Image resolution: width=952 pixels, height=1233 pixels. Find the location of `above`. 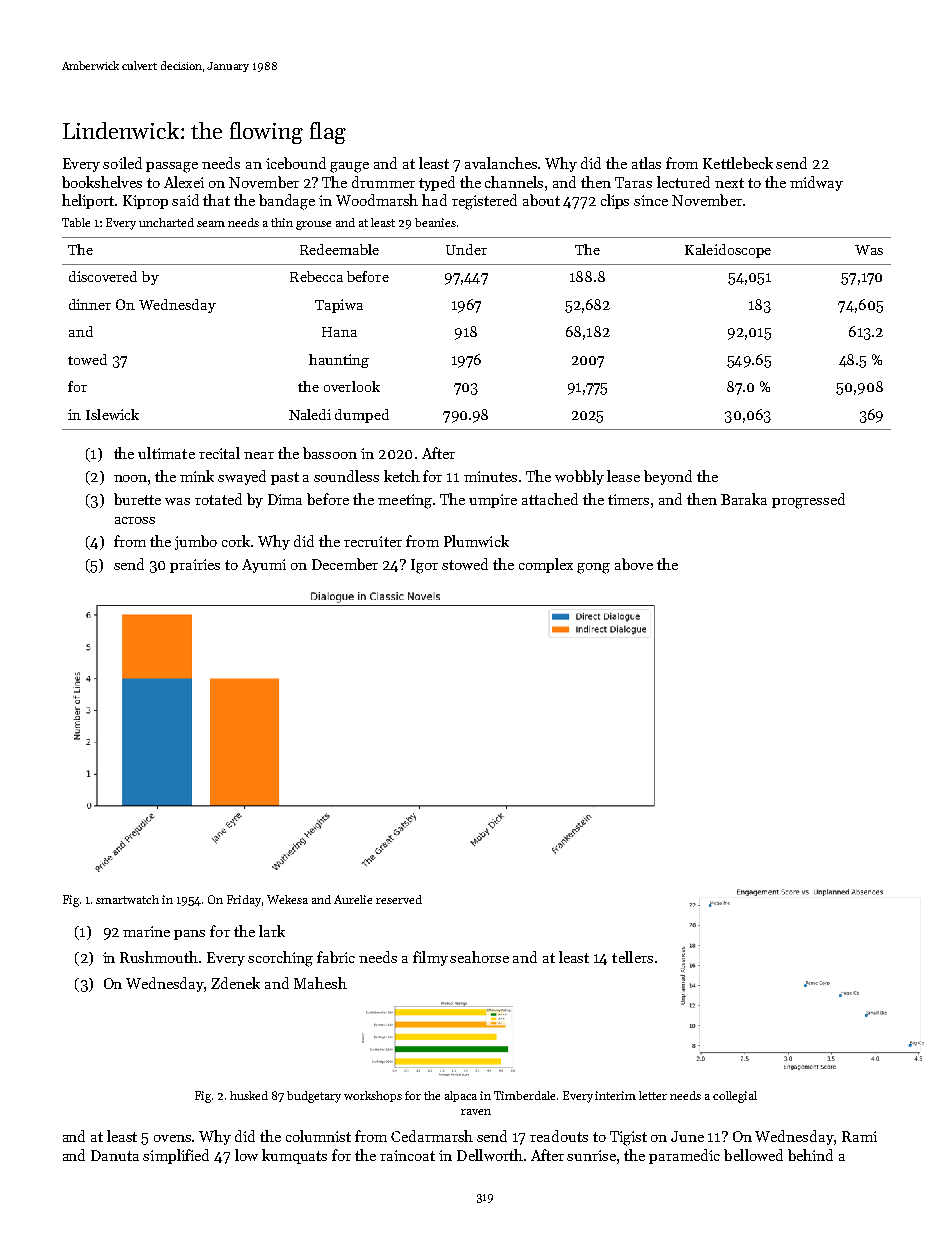

above is located at coordinates (634, 564).
